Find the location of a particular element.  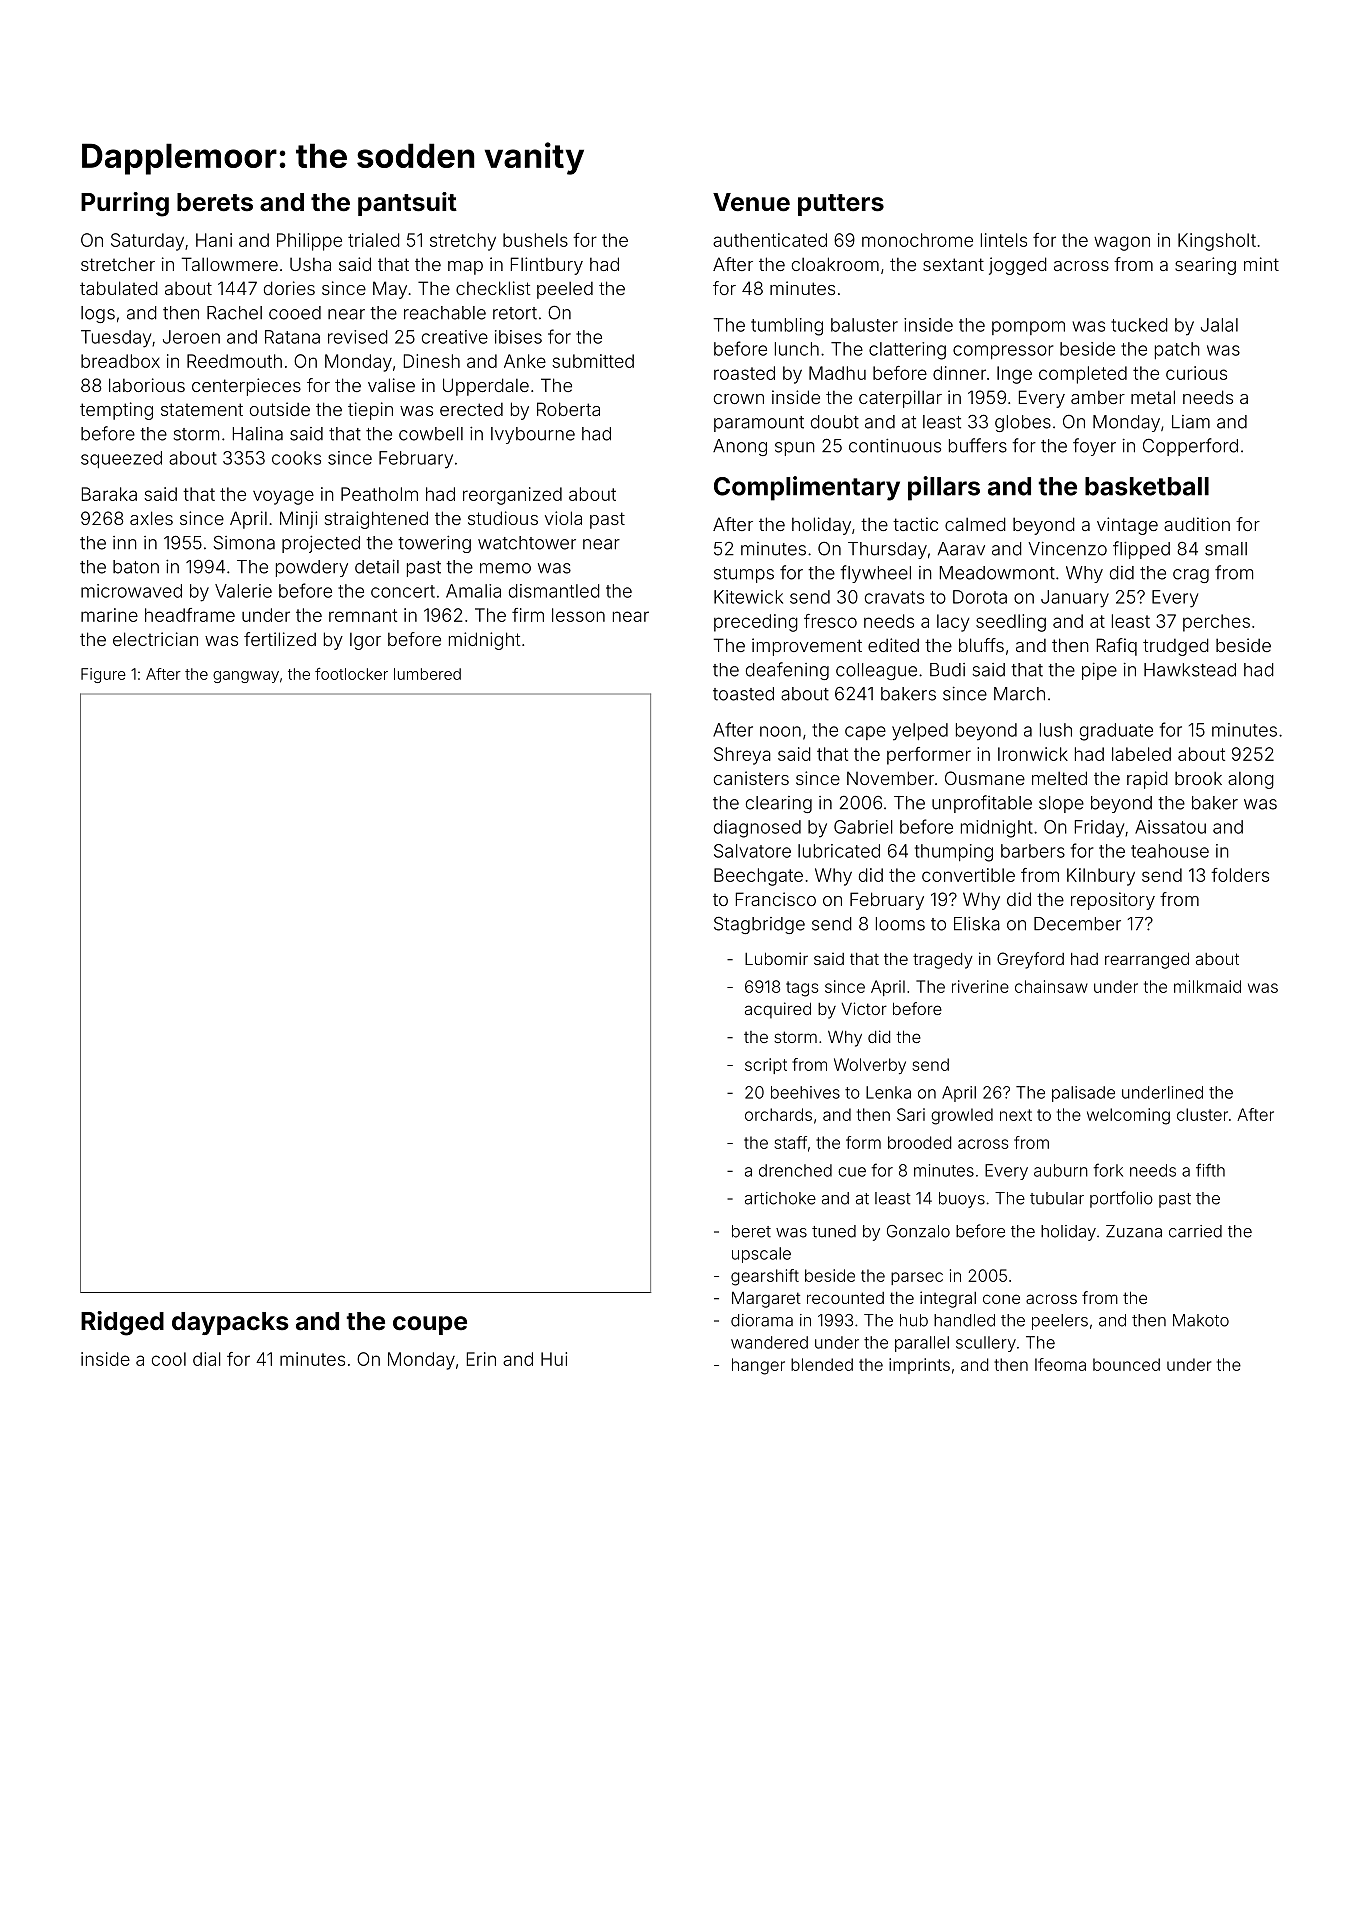

putters is located at coordinates (841, 205).
